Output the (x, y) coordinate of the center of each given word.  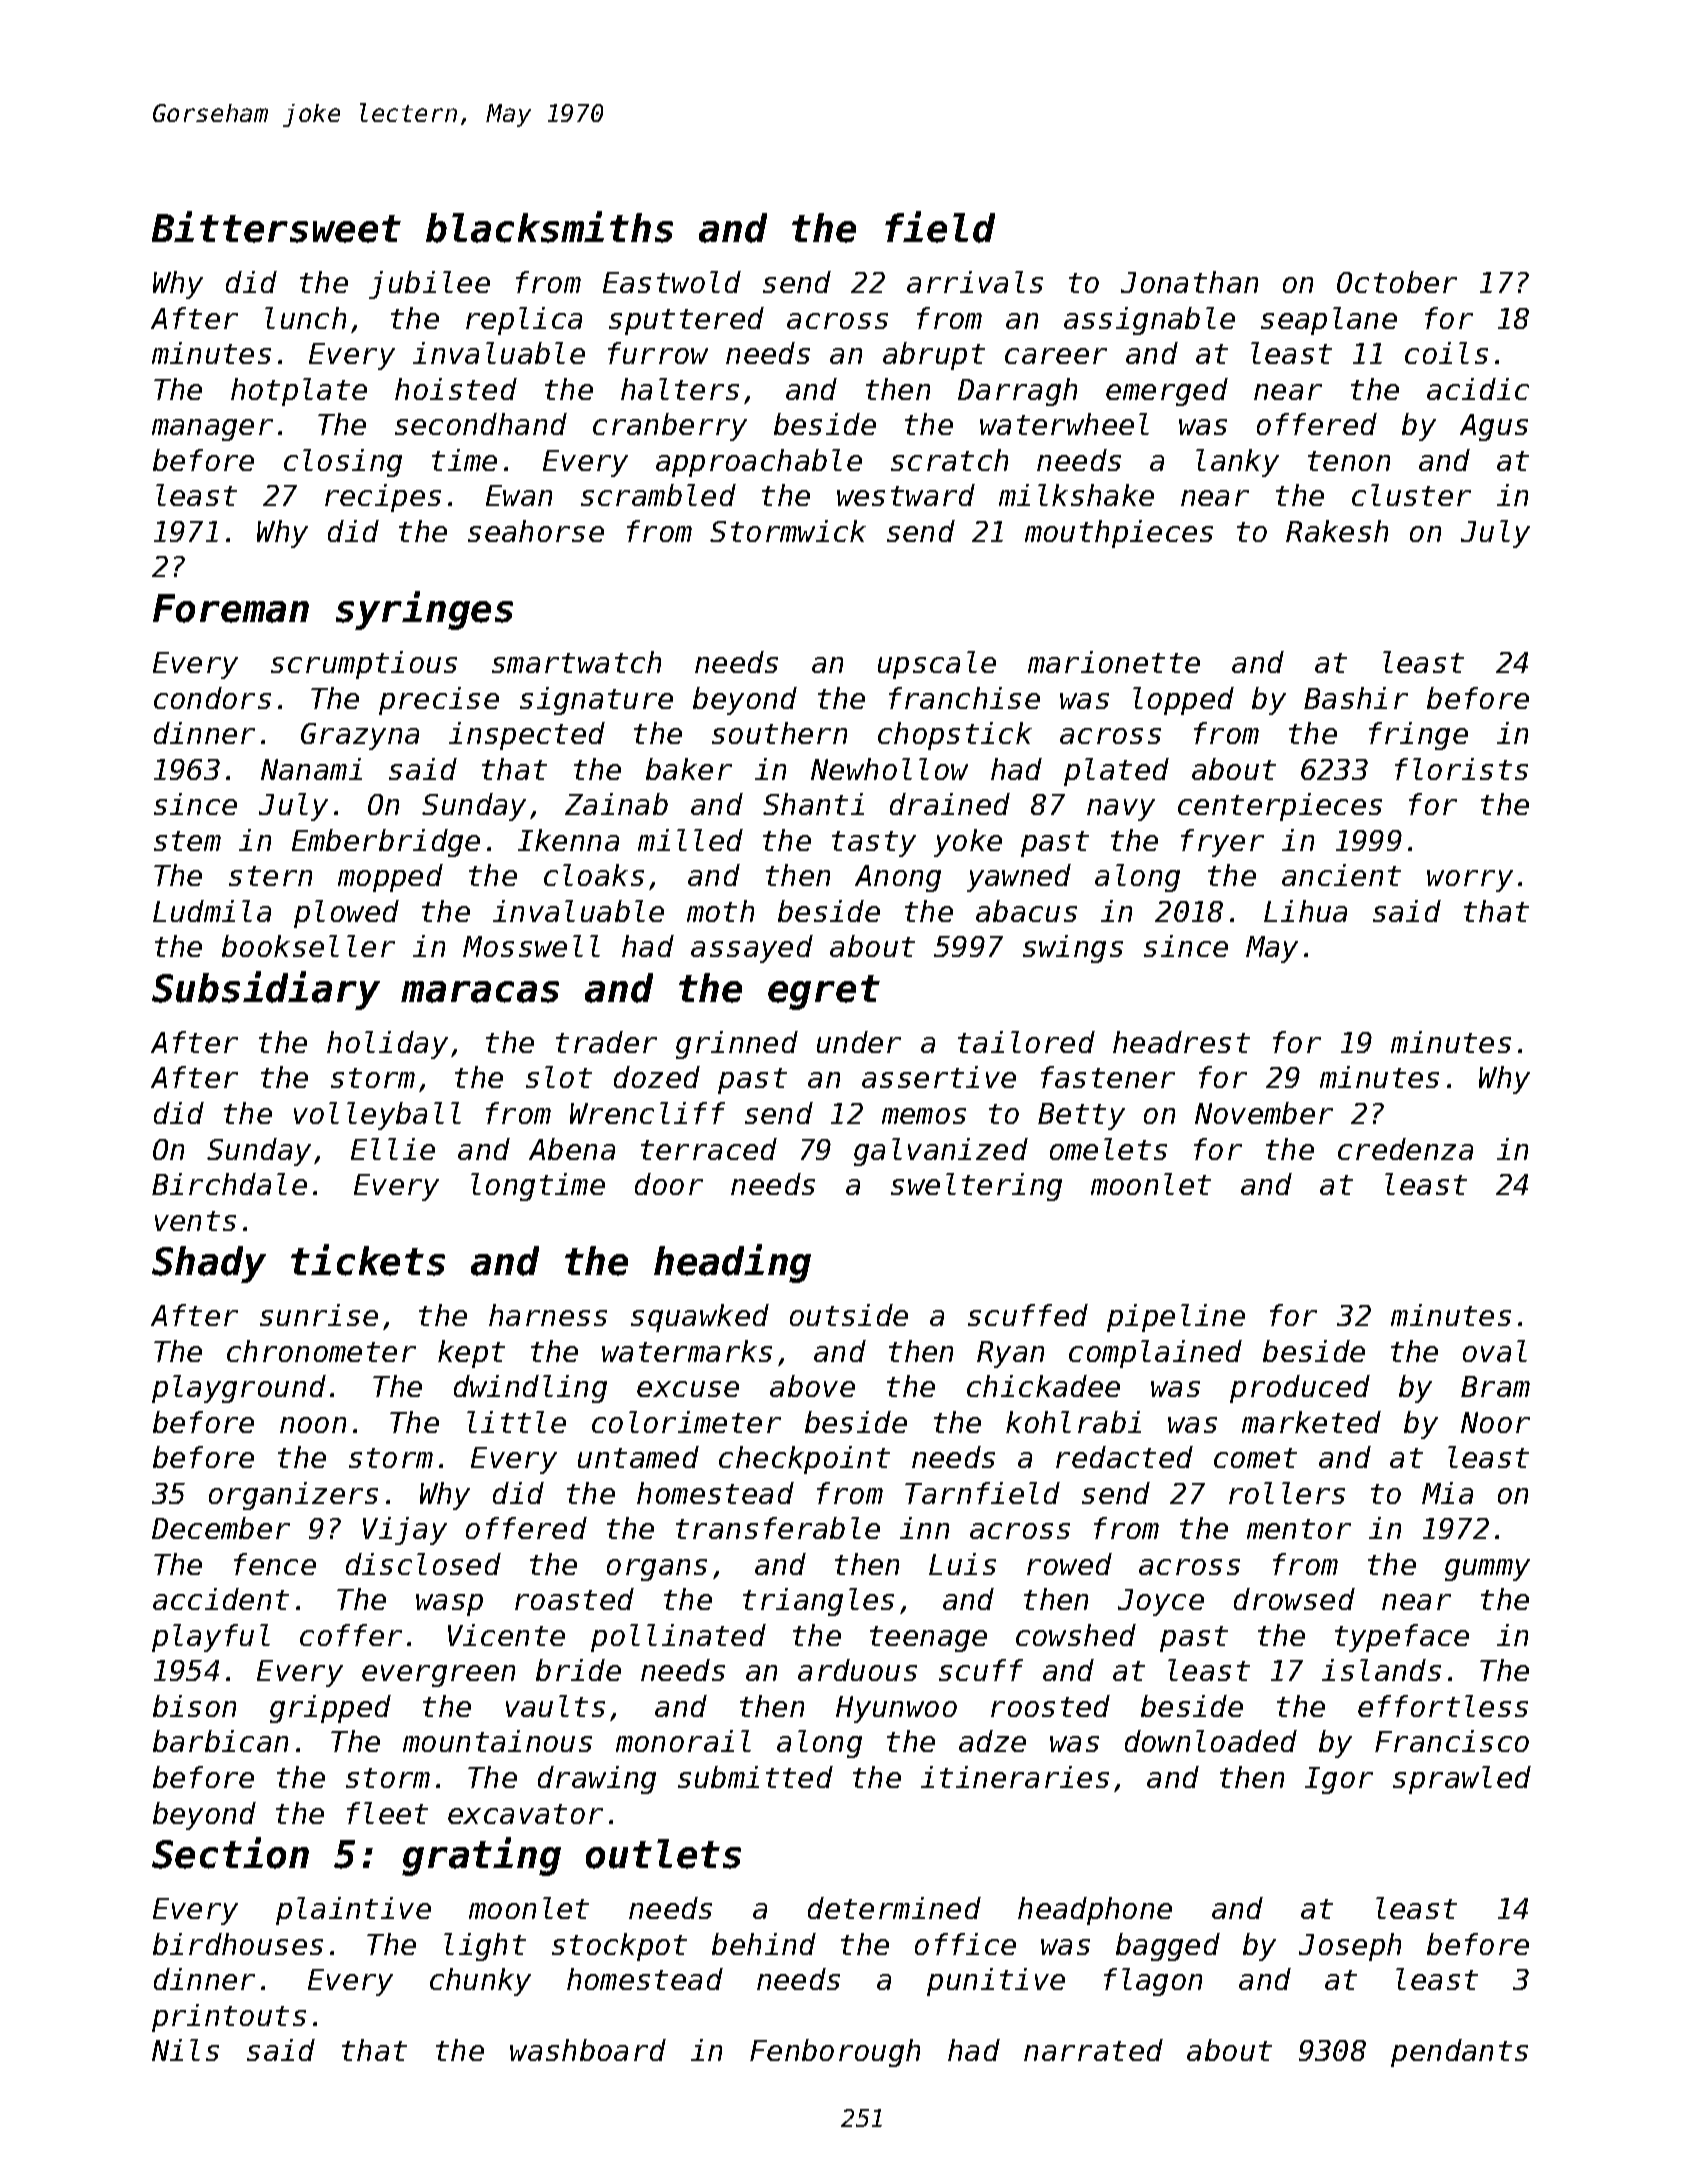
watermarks (687, 1351)
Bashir (1356, 698)
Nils (185, 2050)
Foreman (231, 608)
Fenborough (835, 2053)
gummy (1487, 1570)
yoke (968, 843)
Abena (572, 1149)
